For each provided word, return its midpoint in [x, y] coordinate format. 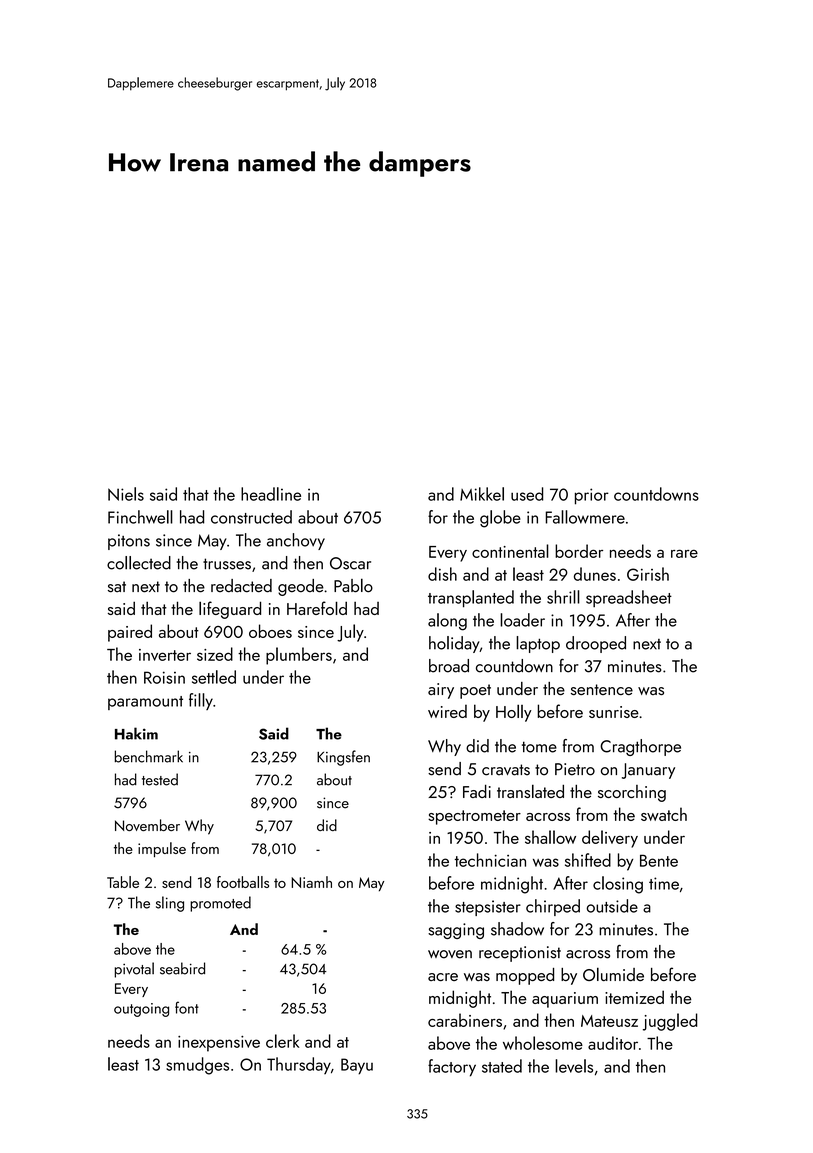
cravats [506, 770]
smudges [197, 1066]
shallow [550, 837]
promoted [220, 904]
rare [684, 553]
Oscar [350, 563]
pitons [129, 542]
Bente [659, 860]
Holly [514, 713]
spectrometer [474, 817]
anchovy [296, 541]
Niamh [311, 882]
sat [117, 587]
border [579, 551]
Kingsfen [343, 758]
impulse [162, 849]
